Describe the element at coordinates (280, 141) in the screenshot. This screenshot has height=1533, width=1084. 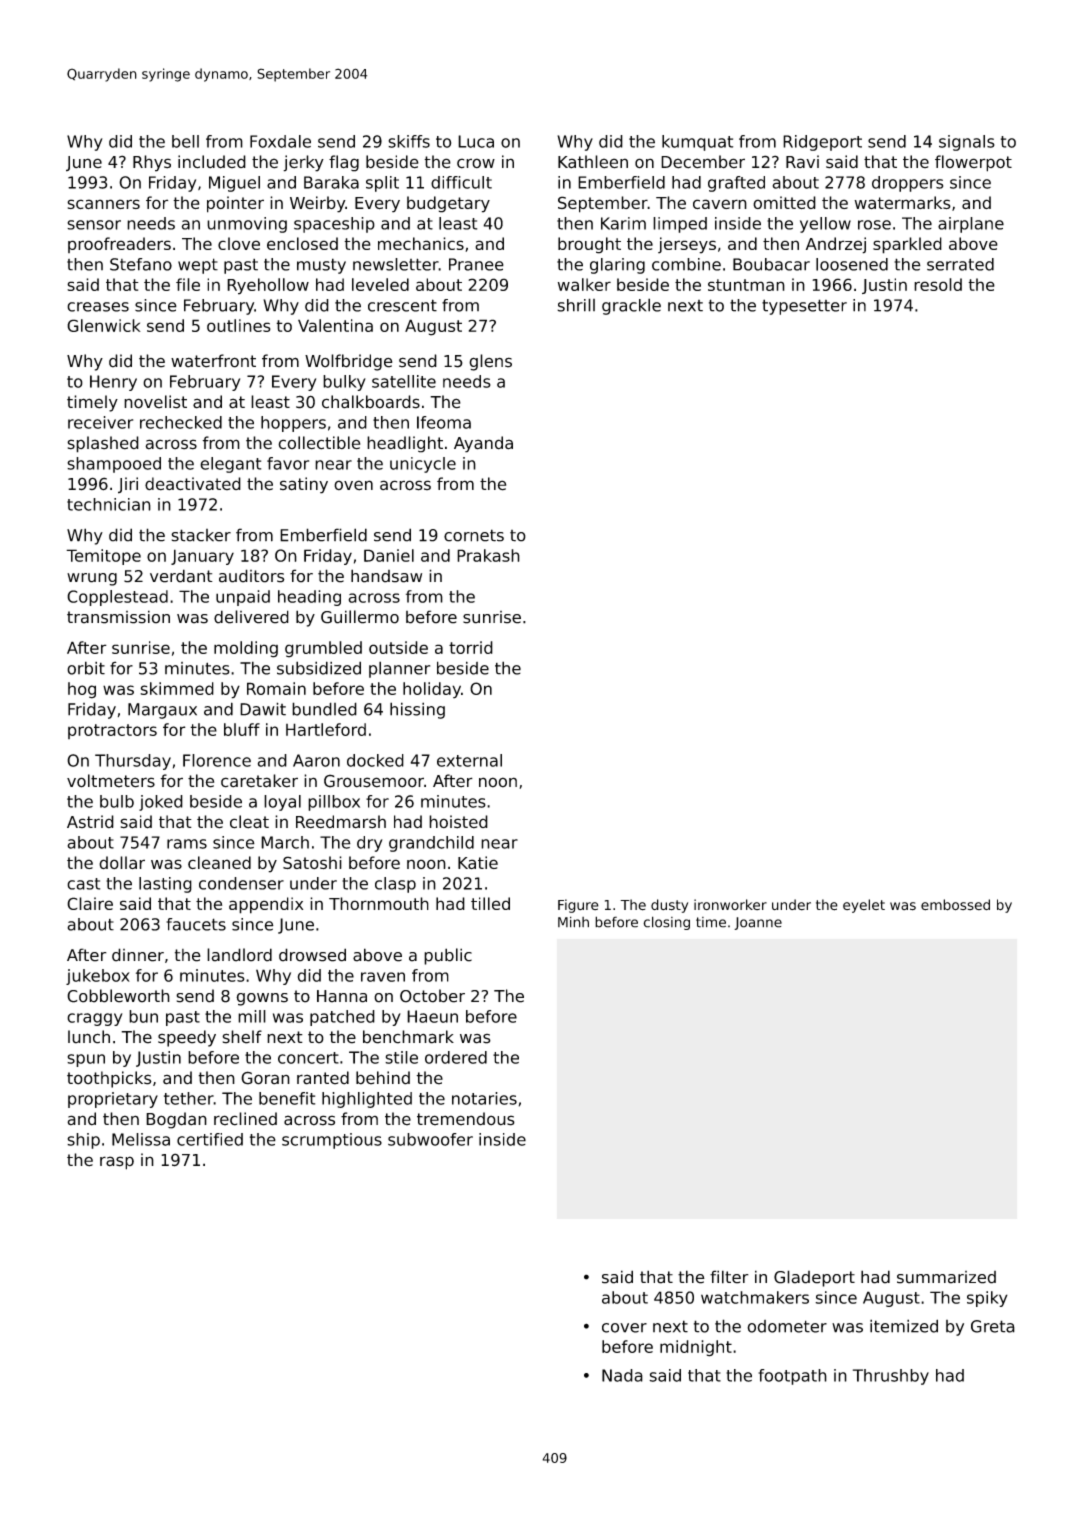
I see `Foxdale` at that location.
